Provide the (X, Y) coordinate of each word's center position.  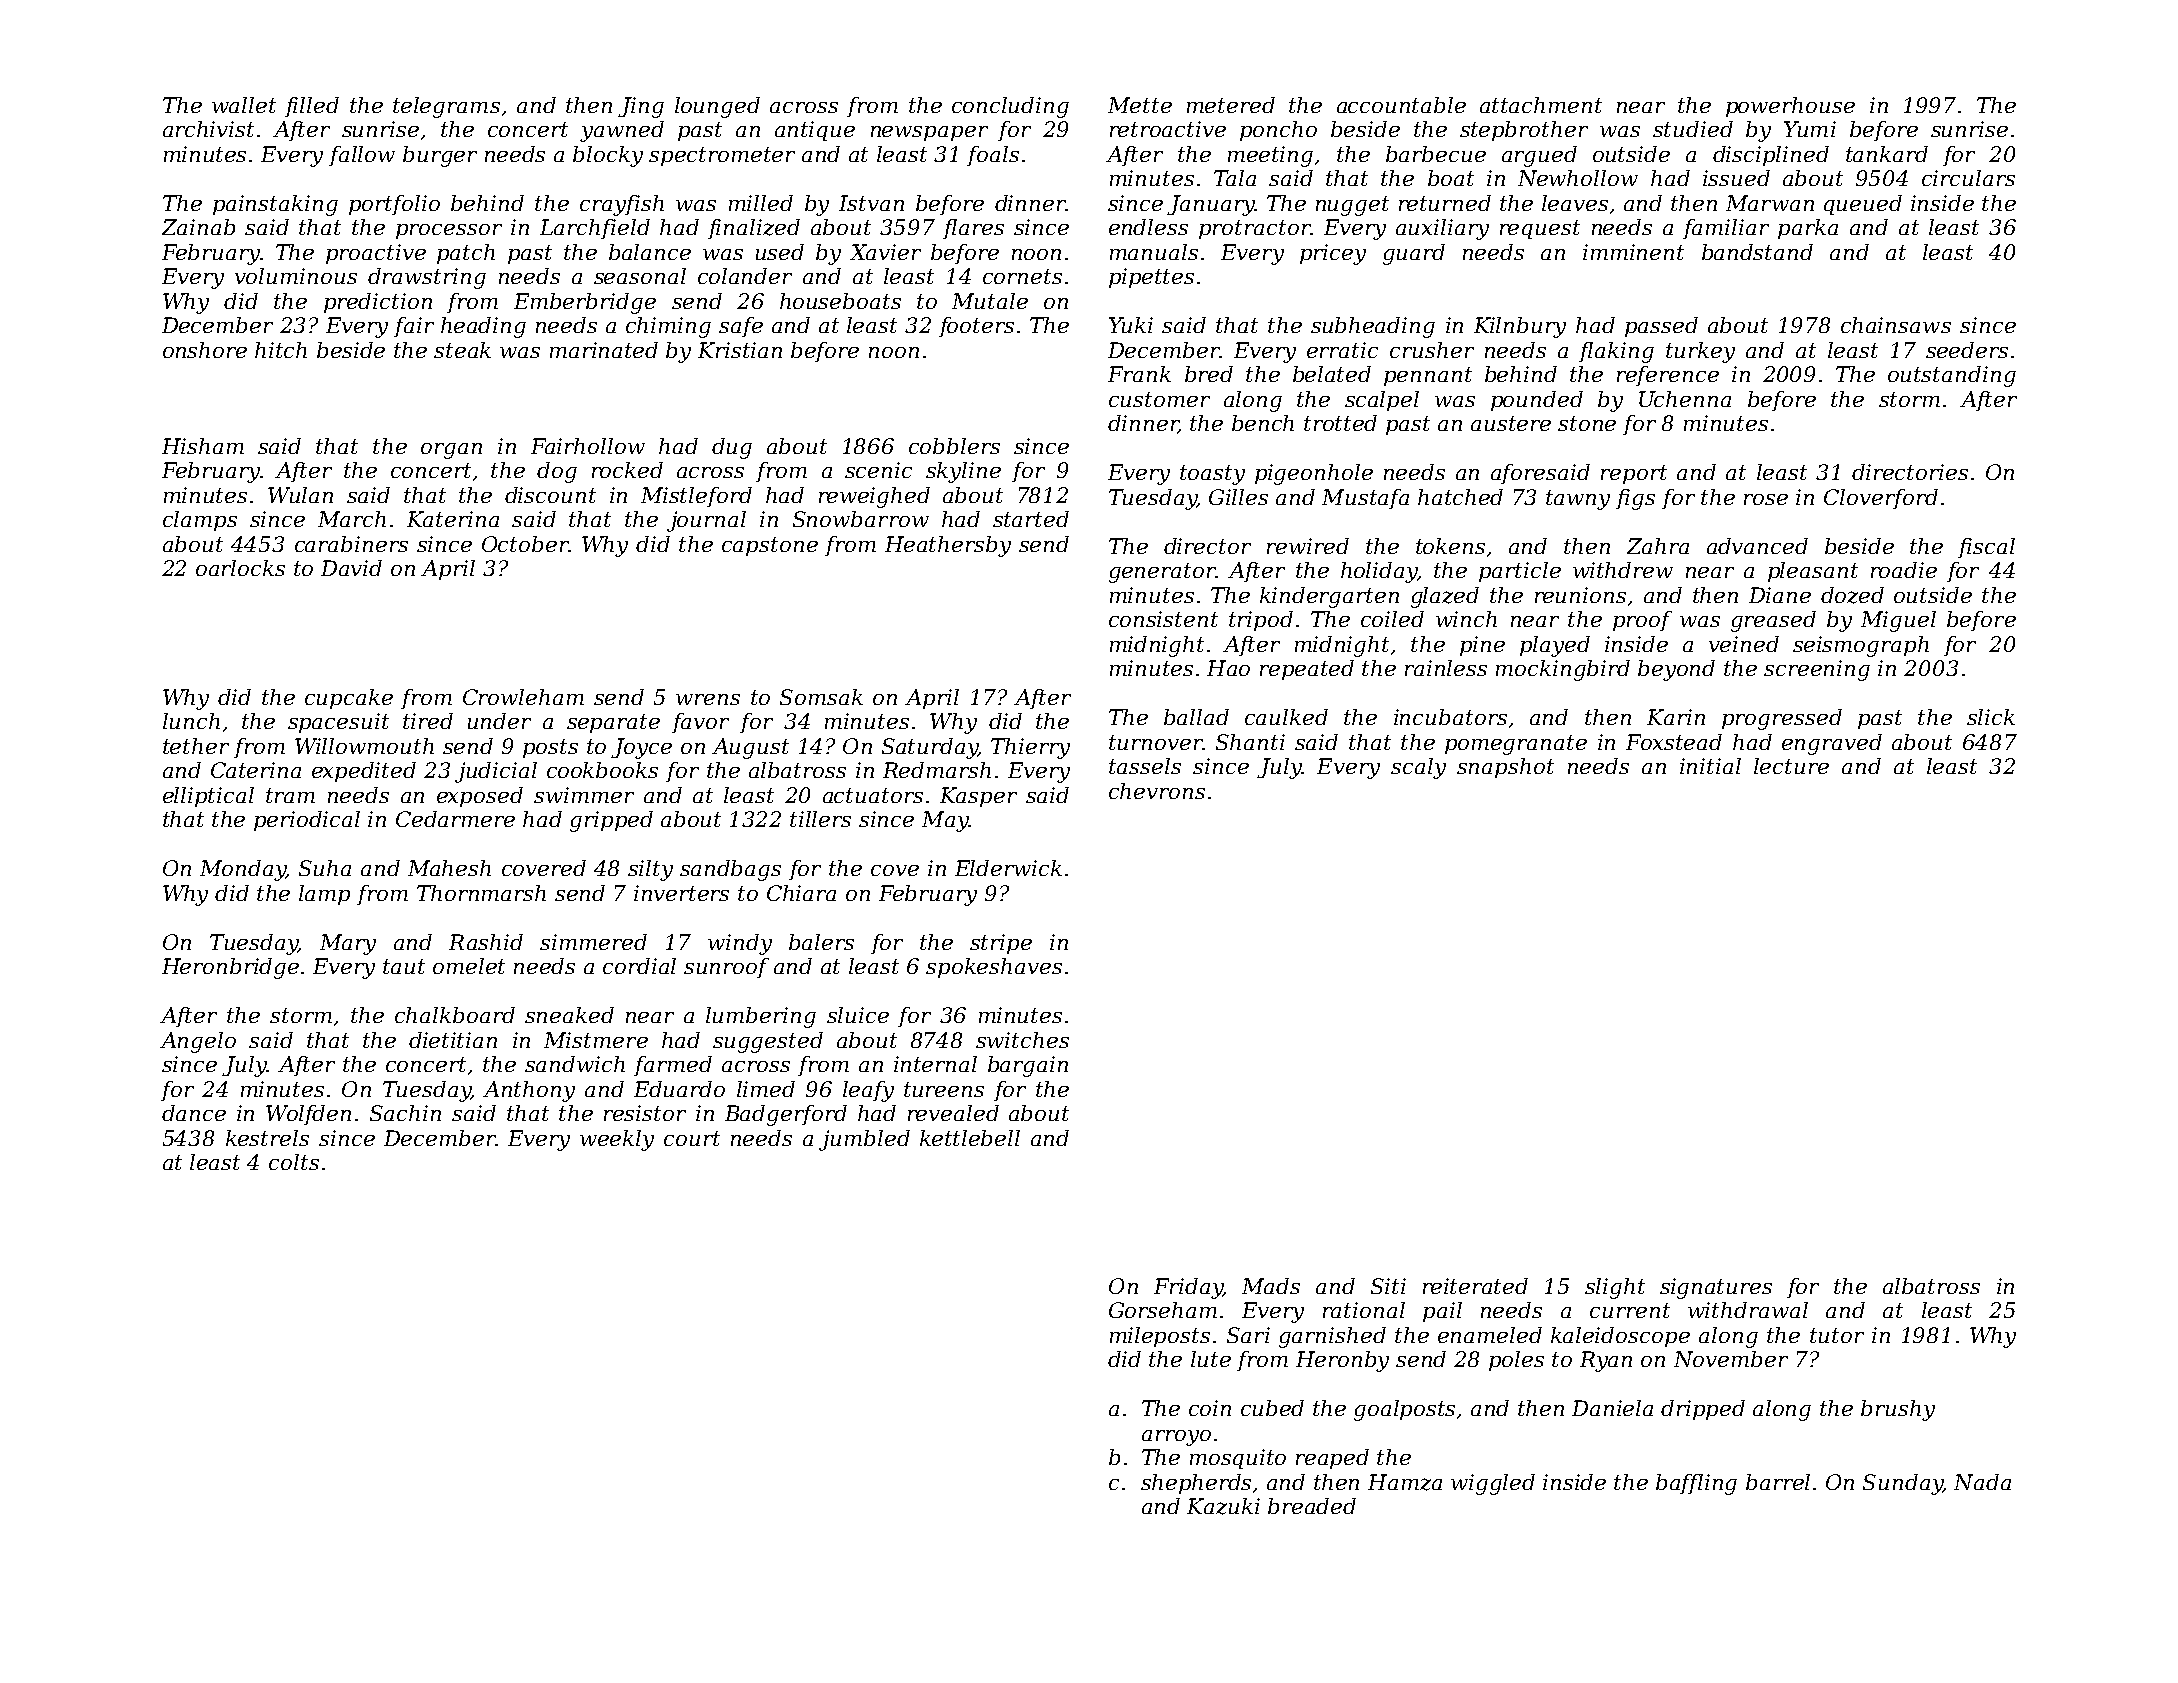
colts (294, 1162)
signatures (1716, 1288)
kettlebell (970, 1138)
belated (1332, 374)
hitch (281, 350)
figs (1635, 499)
